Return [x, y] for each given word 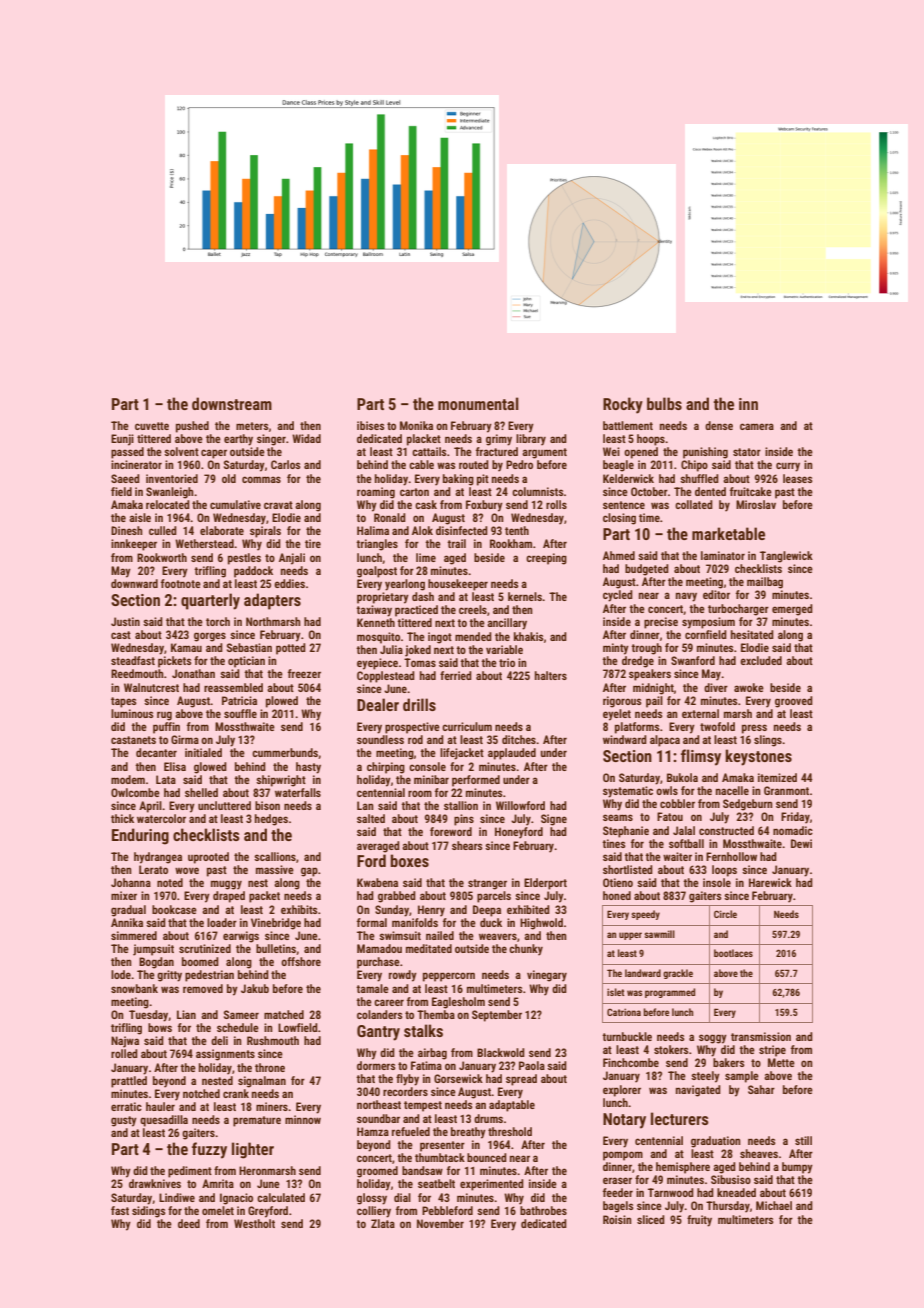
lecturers [680, 1118]
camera [757, 426]
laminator [723, 555]
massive [275, 869]
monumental [478, 403]
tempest [423, 1106]
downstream [232, 403]
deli [219, 1040]
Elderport [545, 884]
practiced [416, 611]
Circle [725, 914]
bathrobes [543, 1210]
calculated [281, 1197]
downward [134, 583]
